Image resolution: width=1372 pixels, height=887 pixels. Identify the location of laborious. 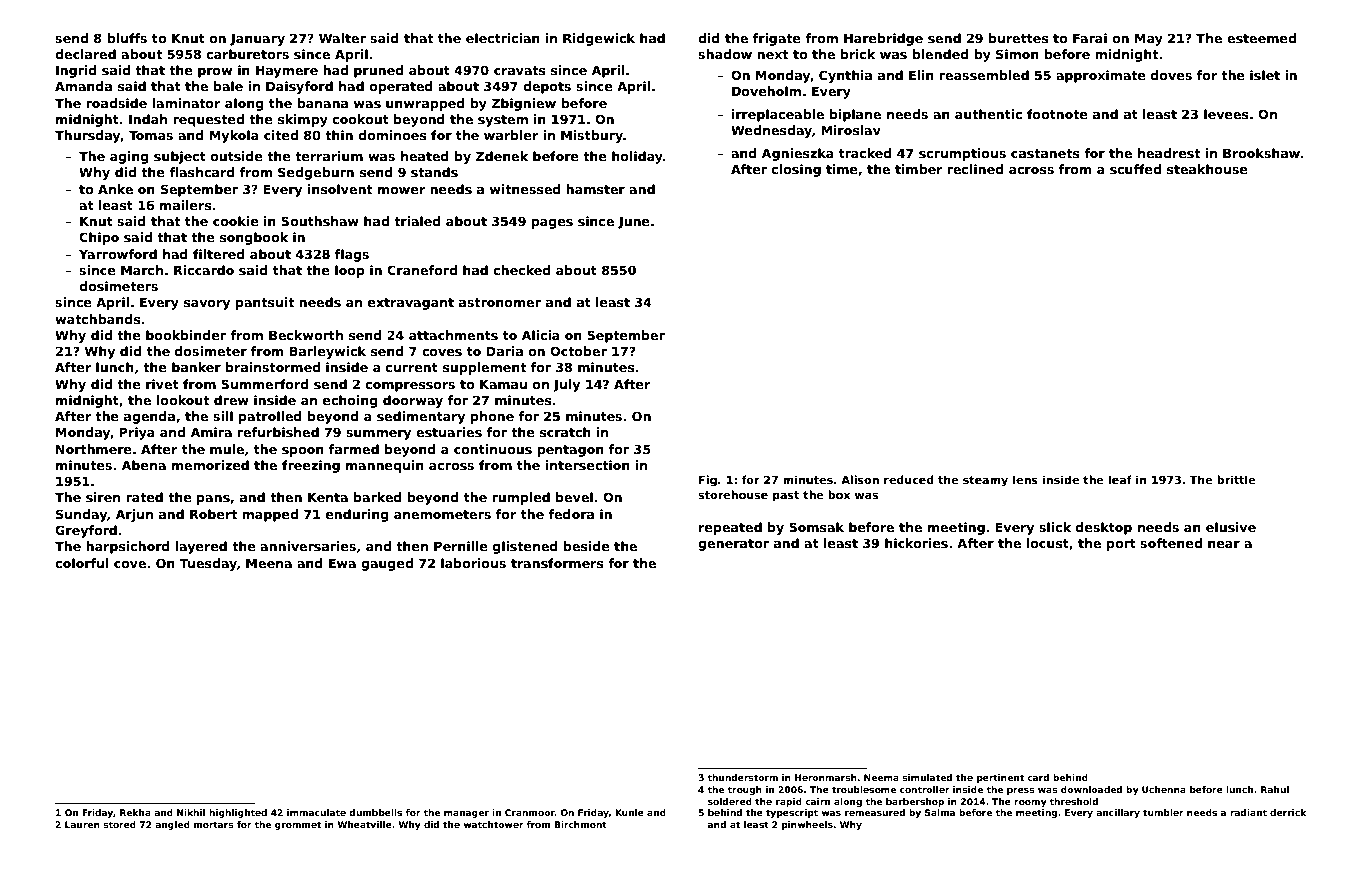
(473, 563).
